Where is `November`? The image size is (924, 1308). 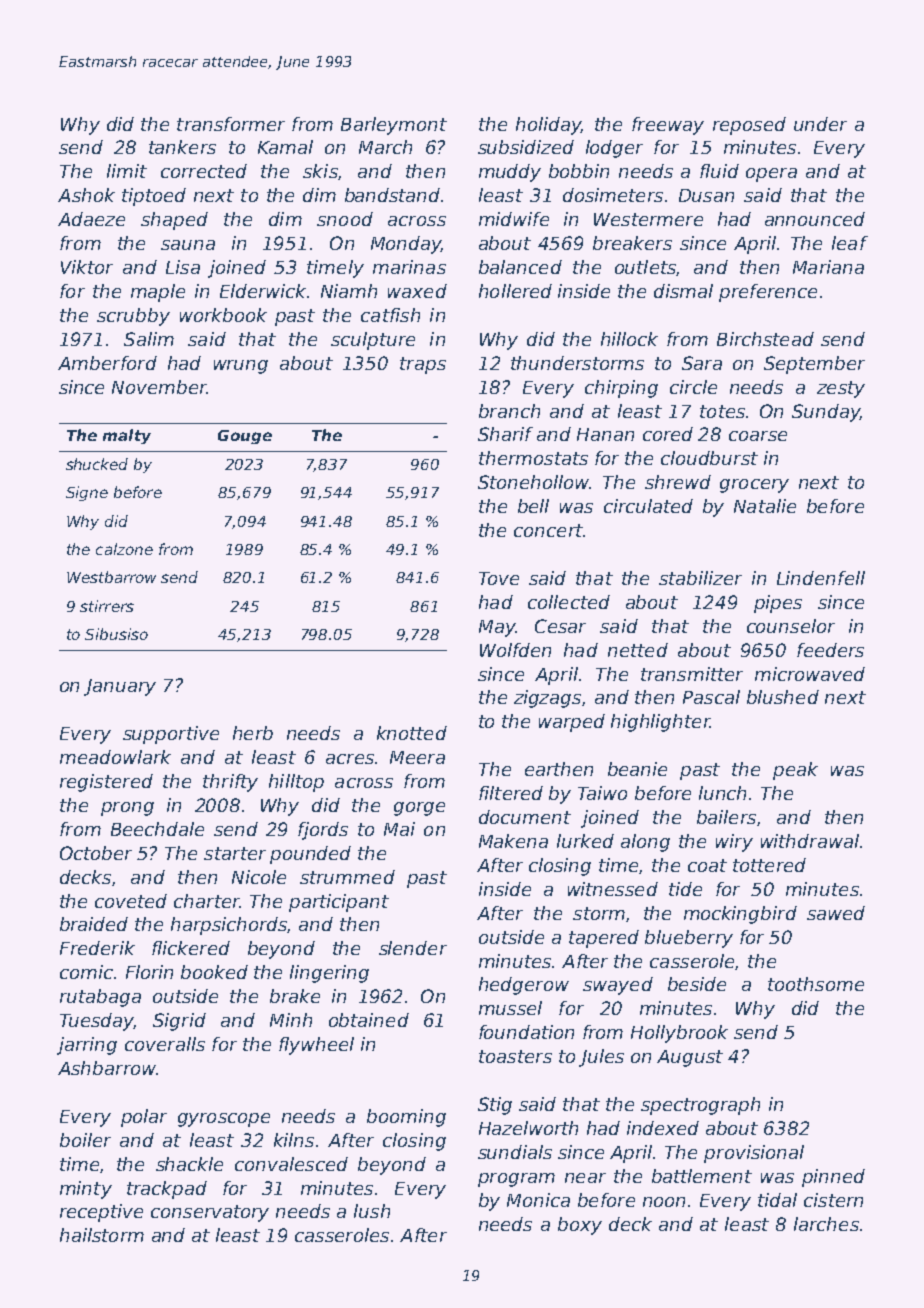
November is located at coordinates (159, 387).
